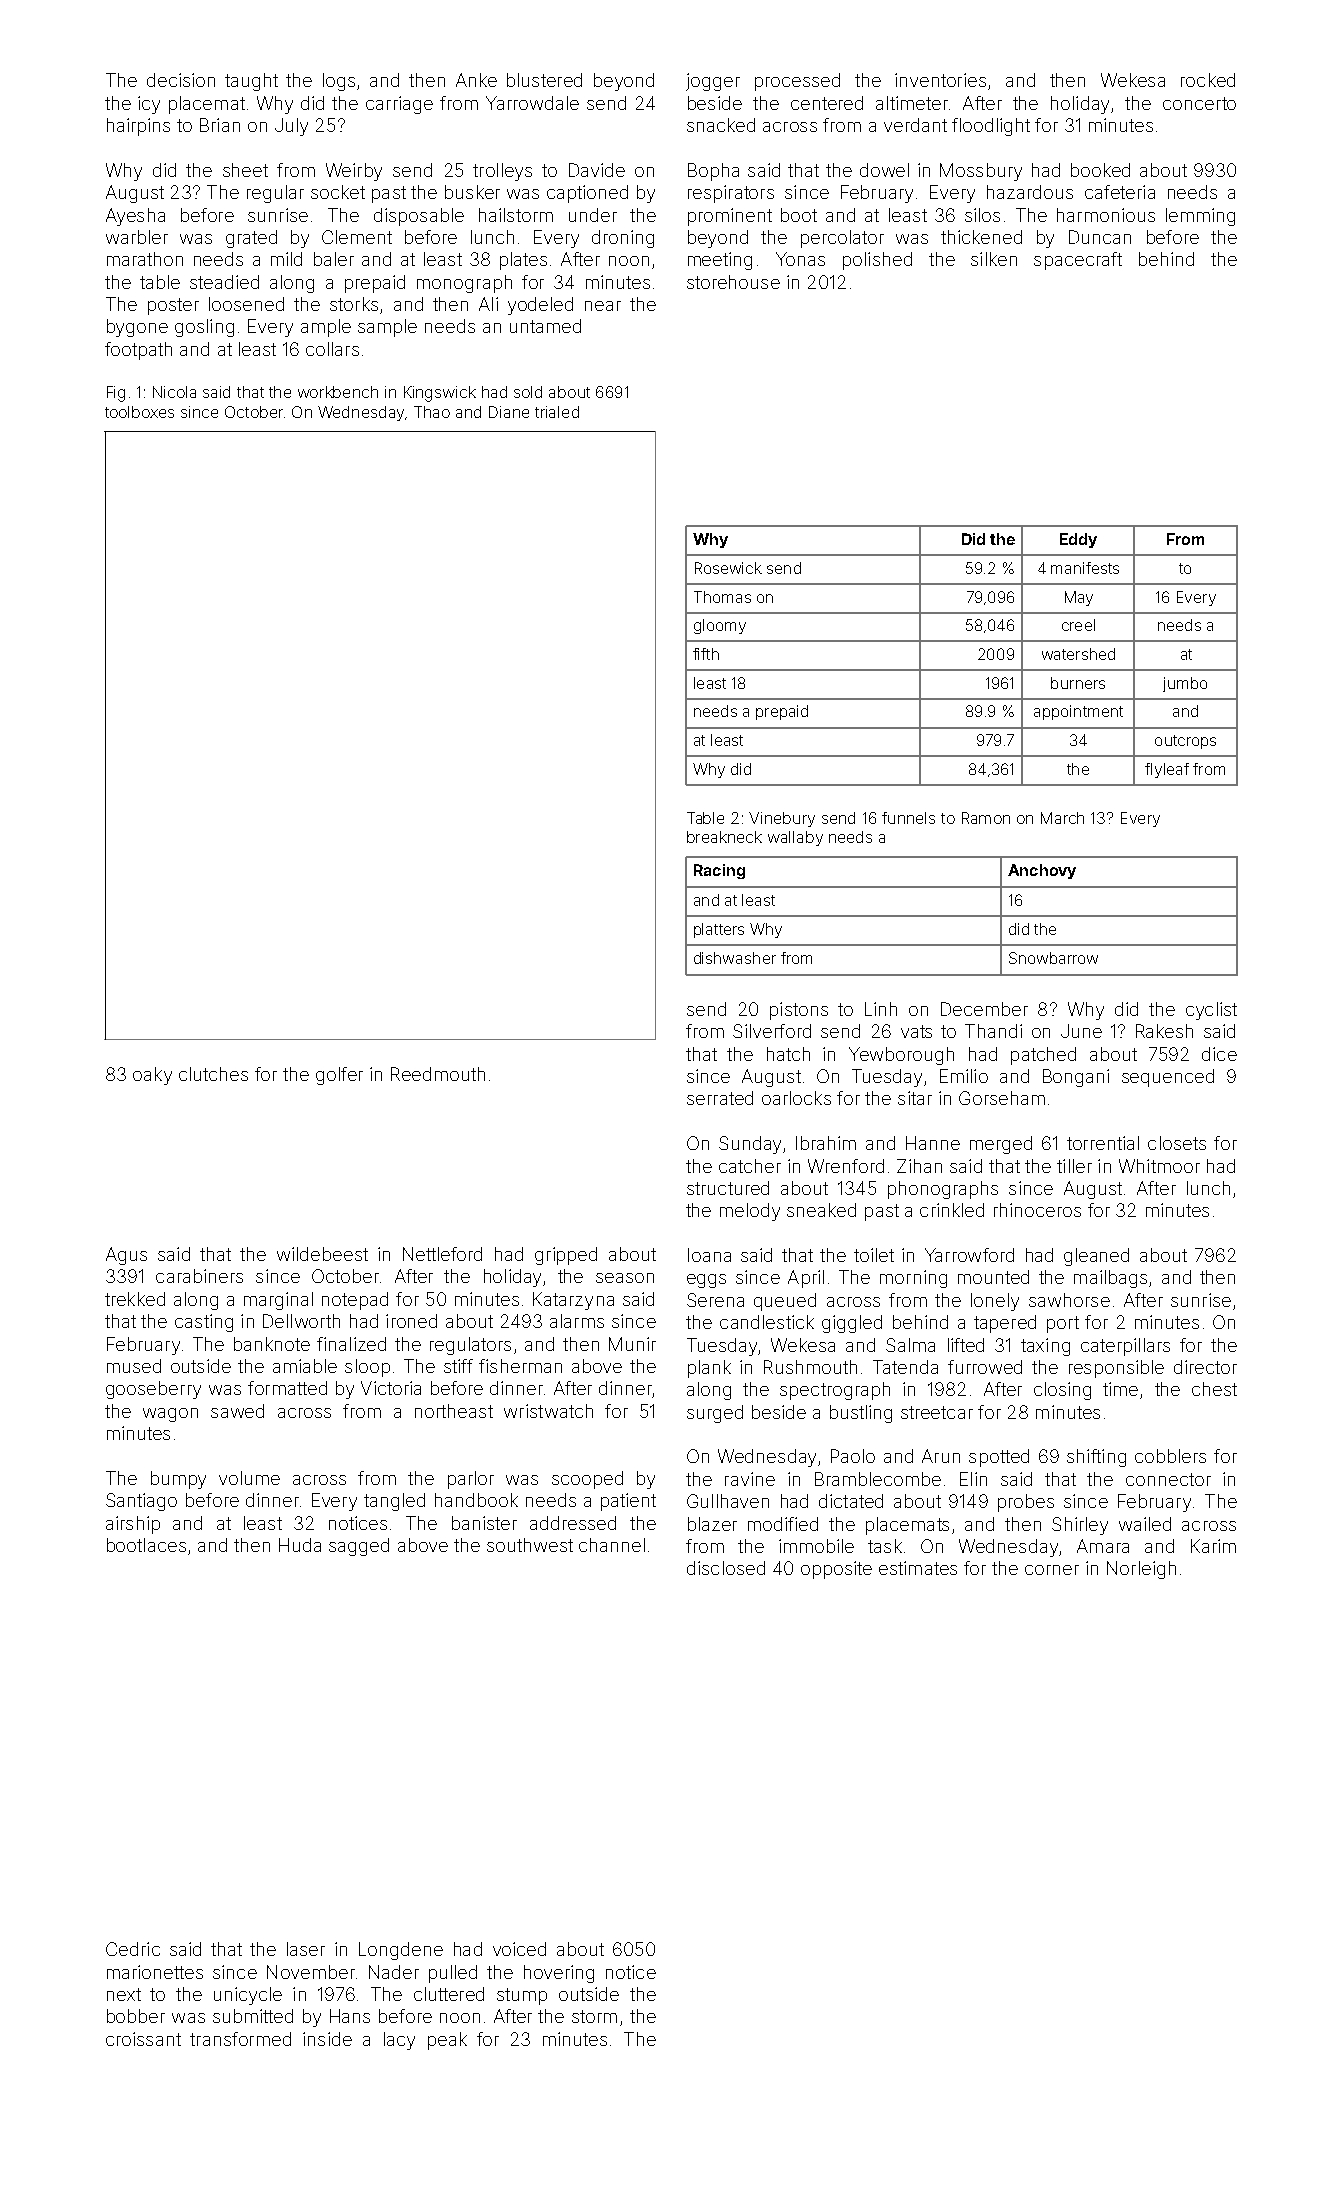  Describe the element at coordinates (339, 82) in the document. I see `logs` at that location.
